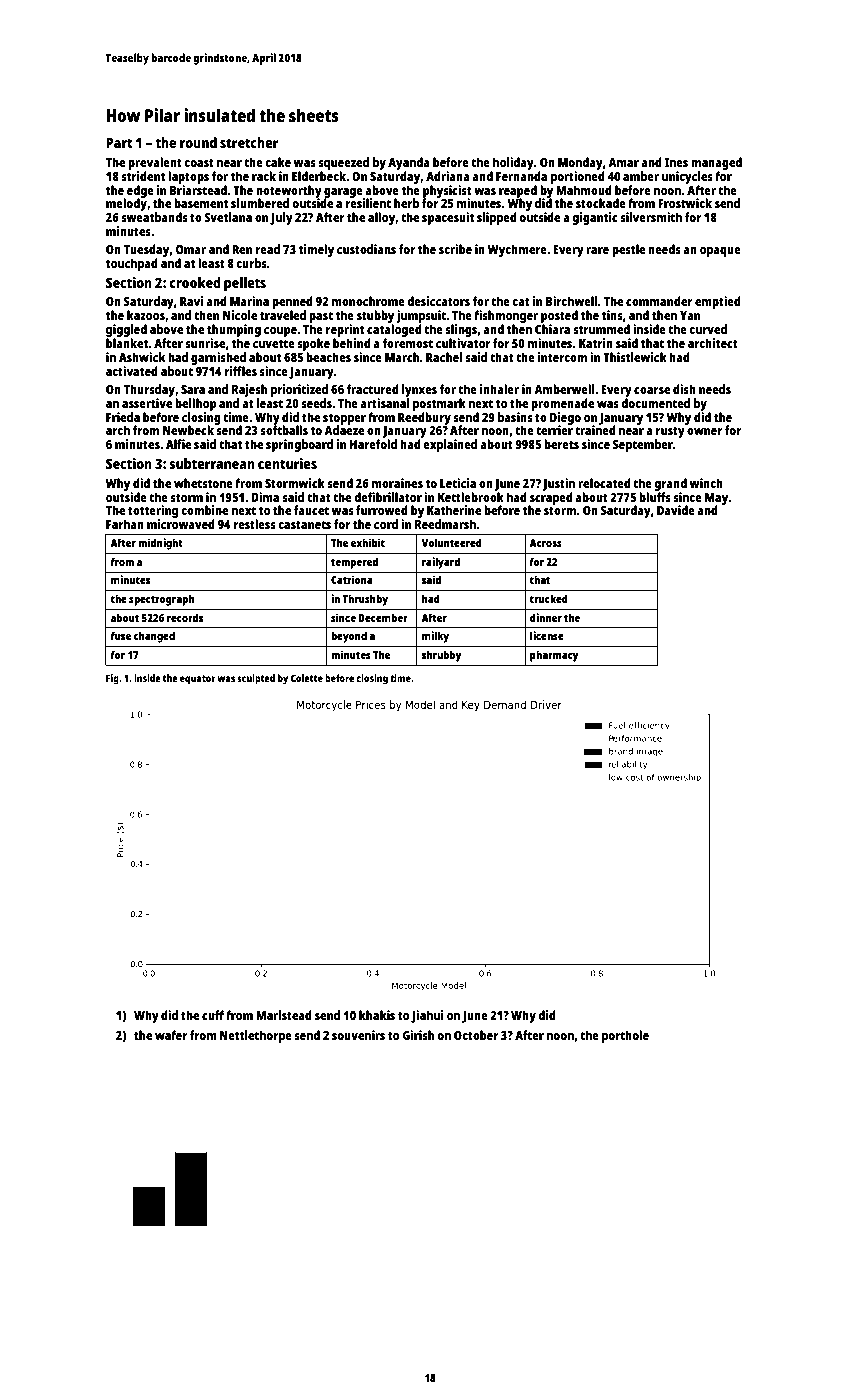 This document has width=849, height=1400. Describe the element at coordinates (718, 302) in the document. I see `emptied` at that location.
